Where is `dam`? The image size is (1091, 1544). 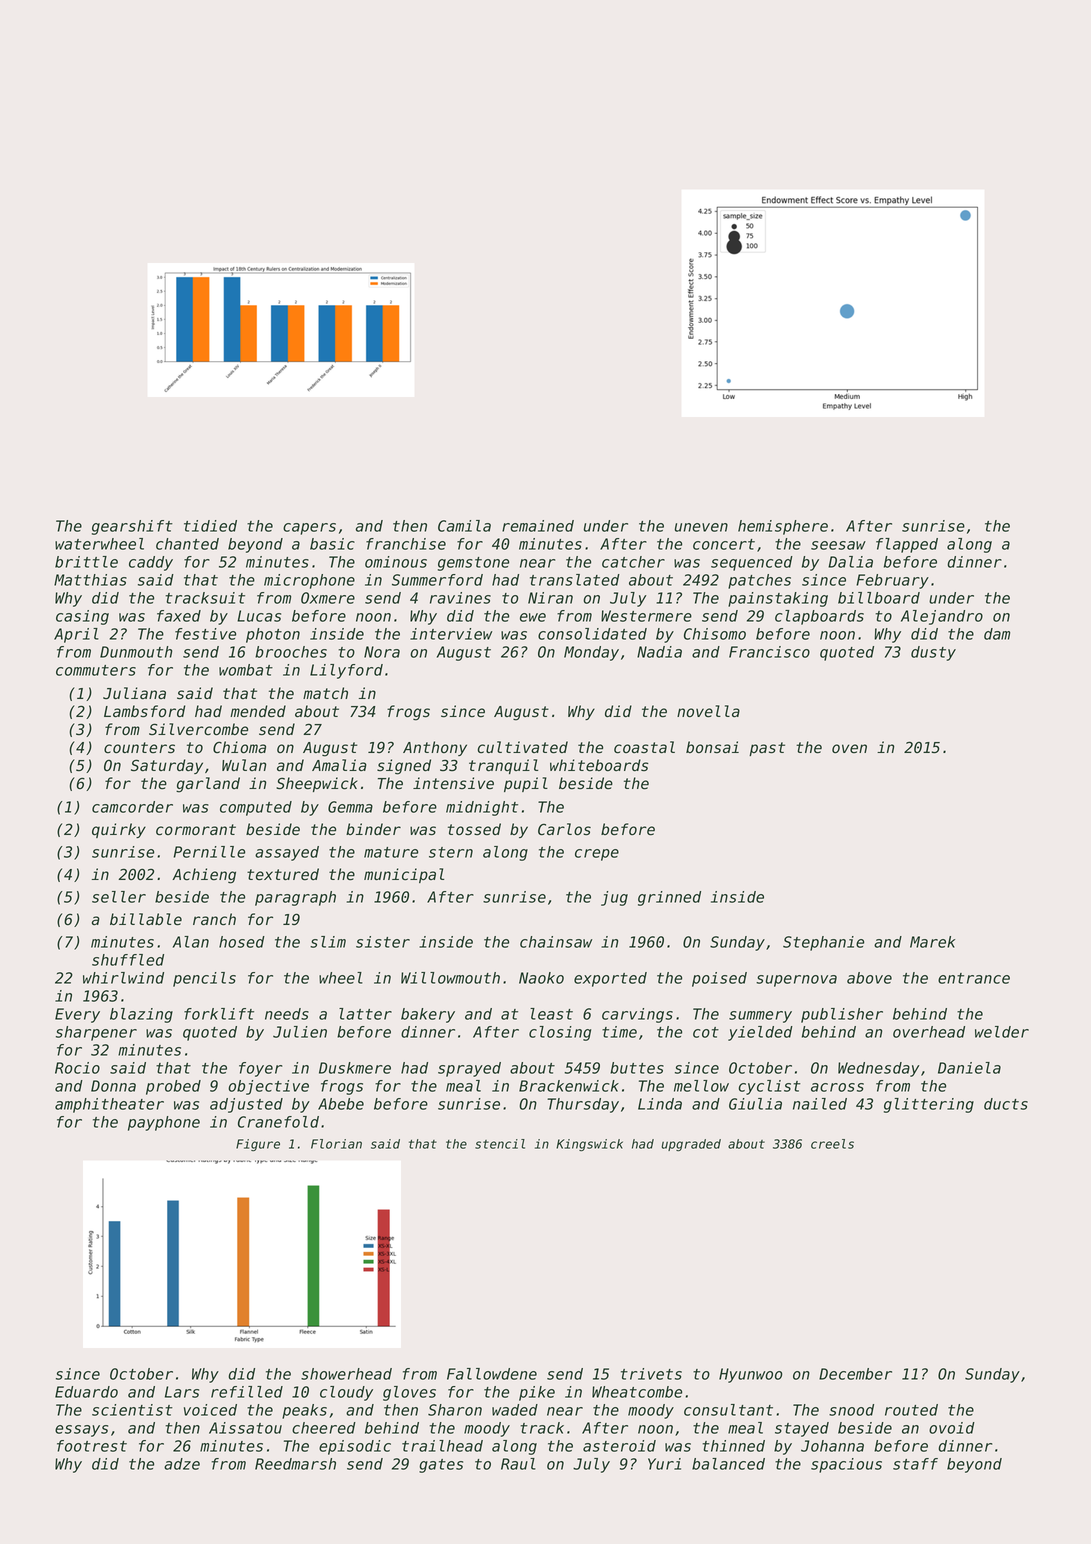
dam is located at coordinates (997, 634).
